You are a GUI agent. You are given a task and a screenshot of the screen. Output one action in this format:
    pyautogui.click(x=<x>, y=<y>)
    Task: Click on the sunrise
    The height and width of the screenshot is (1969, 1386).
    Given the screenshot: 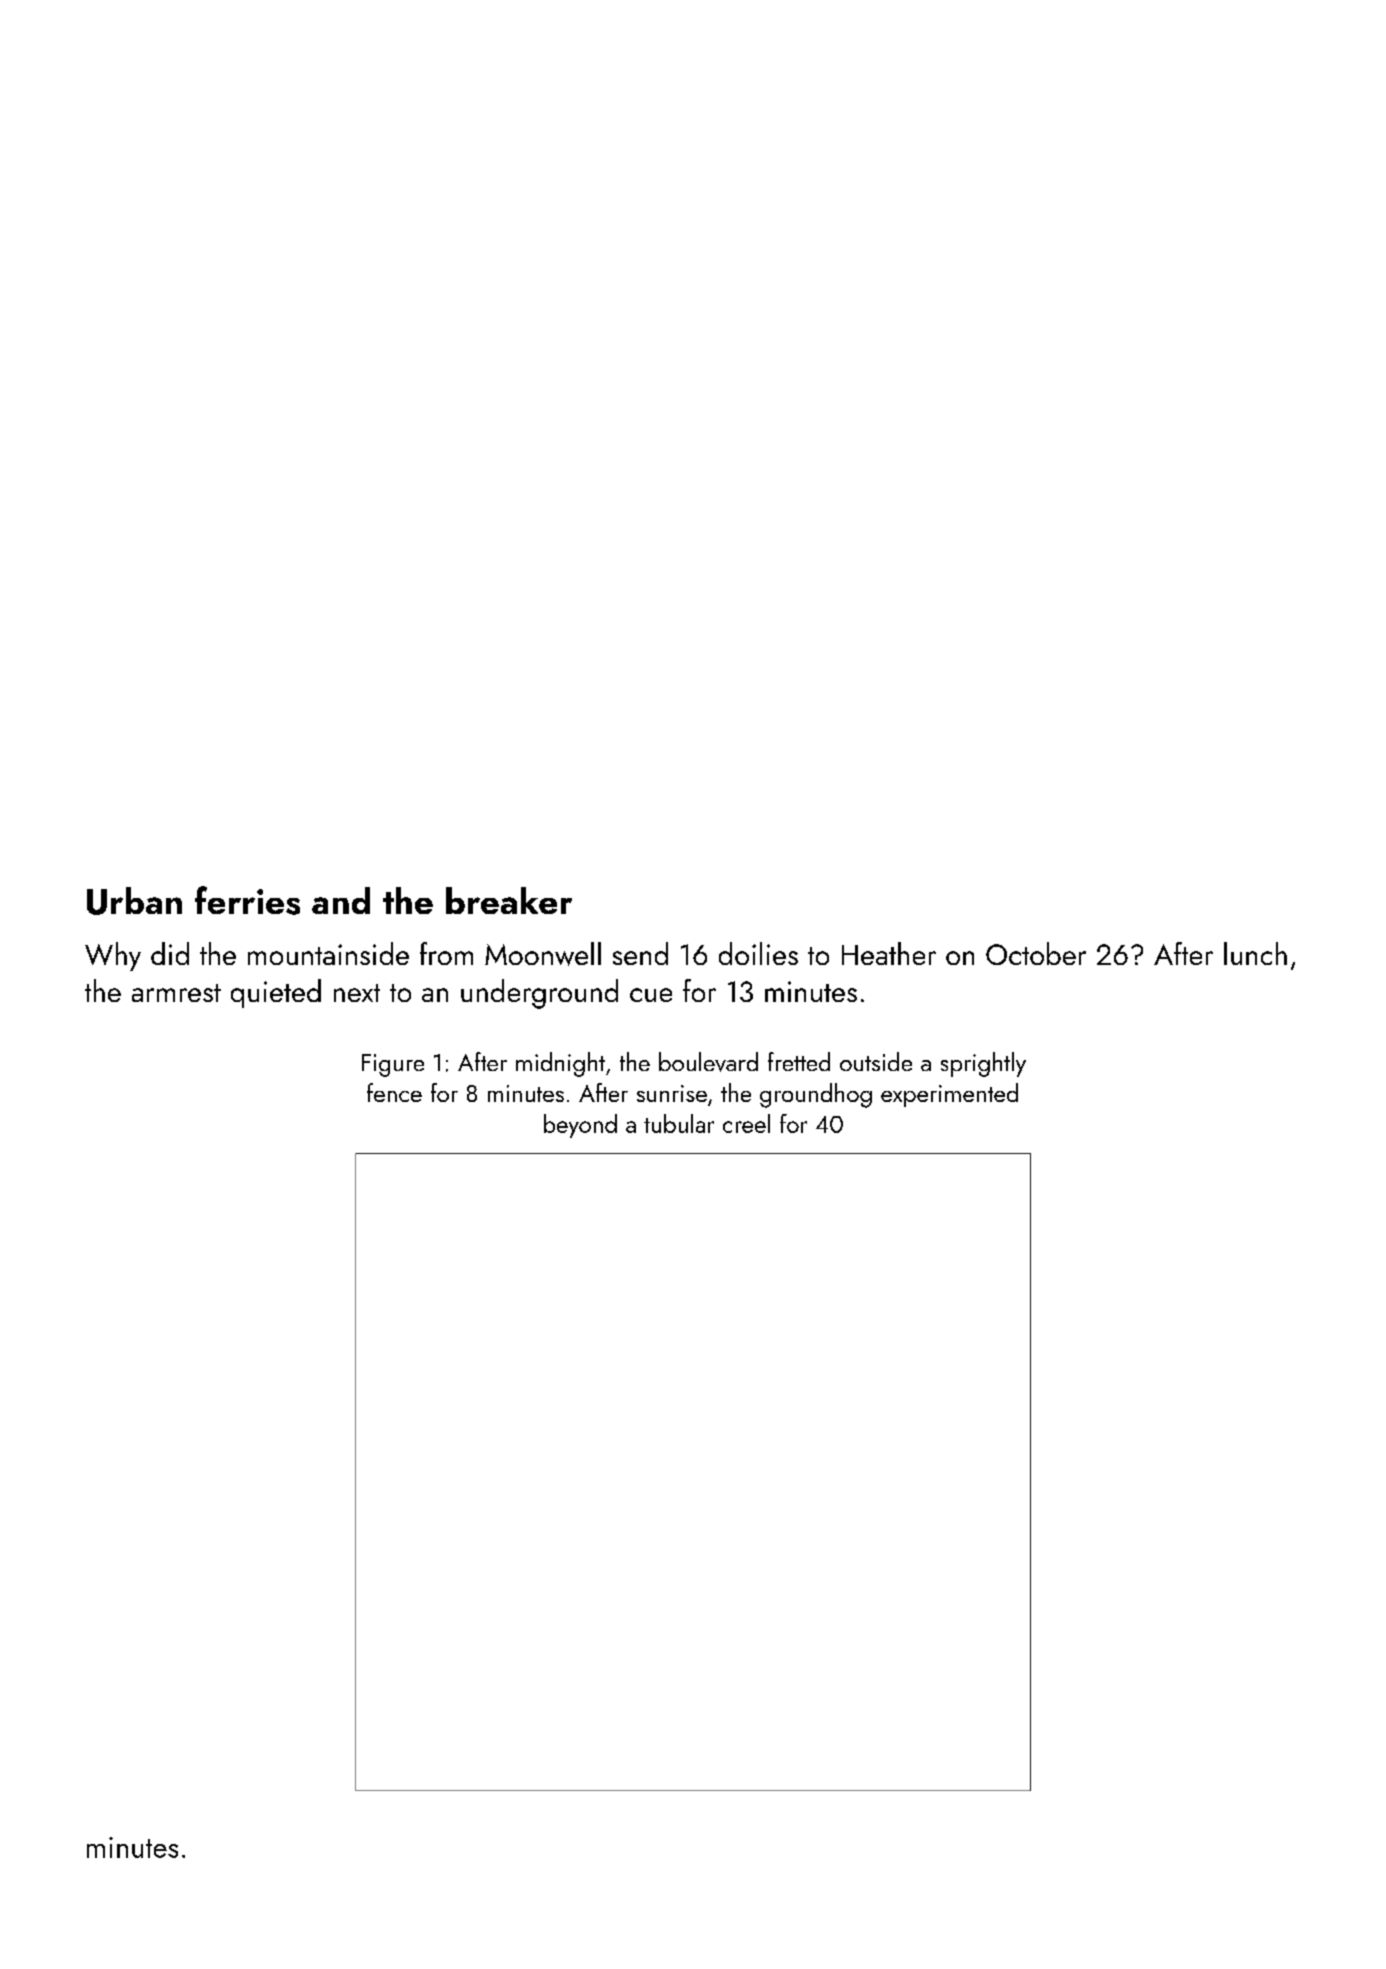 What is the action you would take?
    pyautogui.click(x=672, y=1093)
